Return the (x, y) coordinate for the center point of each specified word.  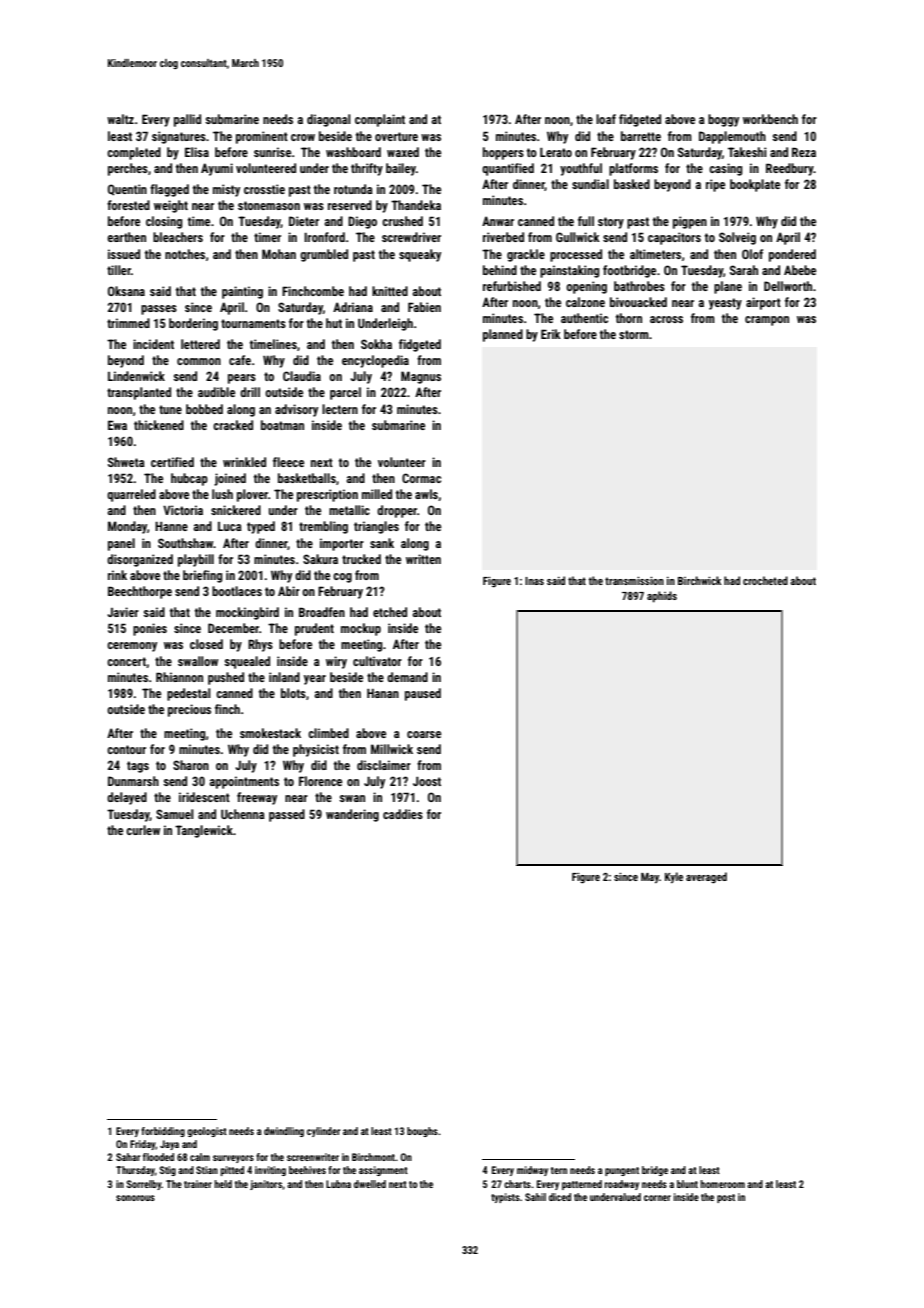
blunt (687, 1184)
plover (252, 495)
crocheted (765, 580)
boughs (422, 1132)
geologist (207, 1132)
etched (390, 612)
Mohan (279, 254)
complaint (380, 120)
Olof (752, 254)
